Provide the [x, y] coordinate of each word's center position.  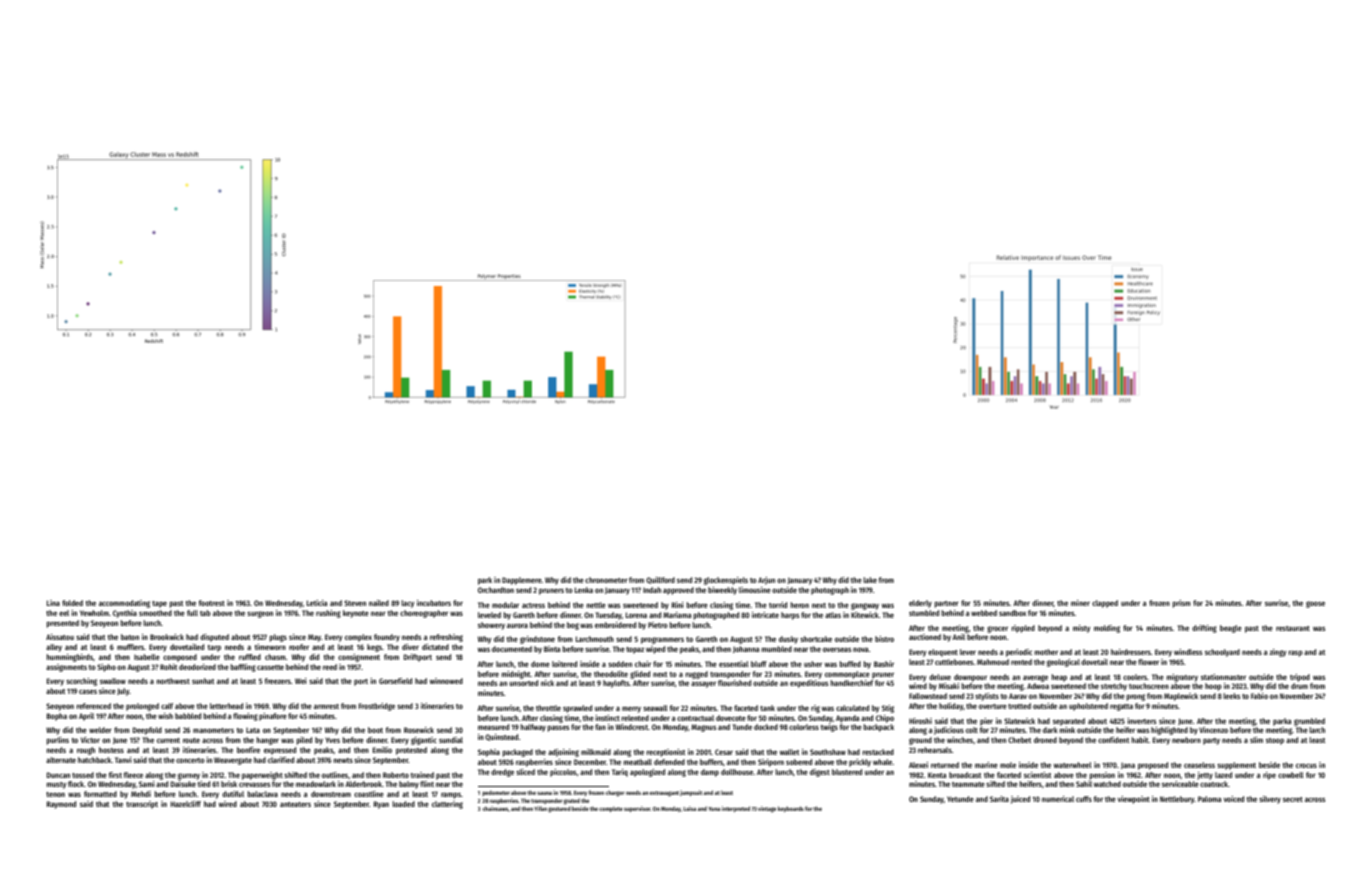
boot [375, 730]
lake [870, 580]
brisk [229, 784]
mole [1008, 765]
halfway [533, 728]
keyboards [791, 809]
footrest [212, 603]
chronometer [606, 580]
